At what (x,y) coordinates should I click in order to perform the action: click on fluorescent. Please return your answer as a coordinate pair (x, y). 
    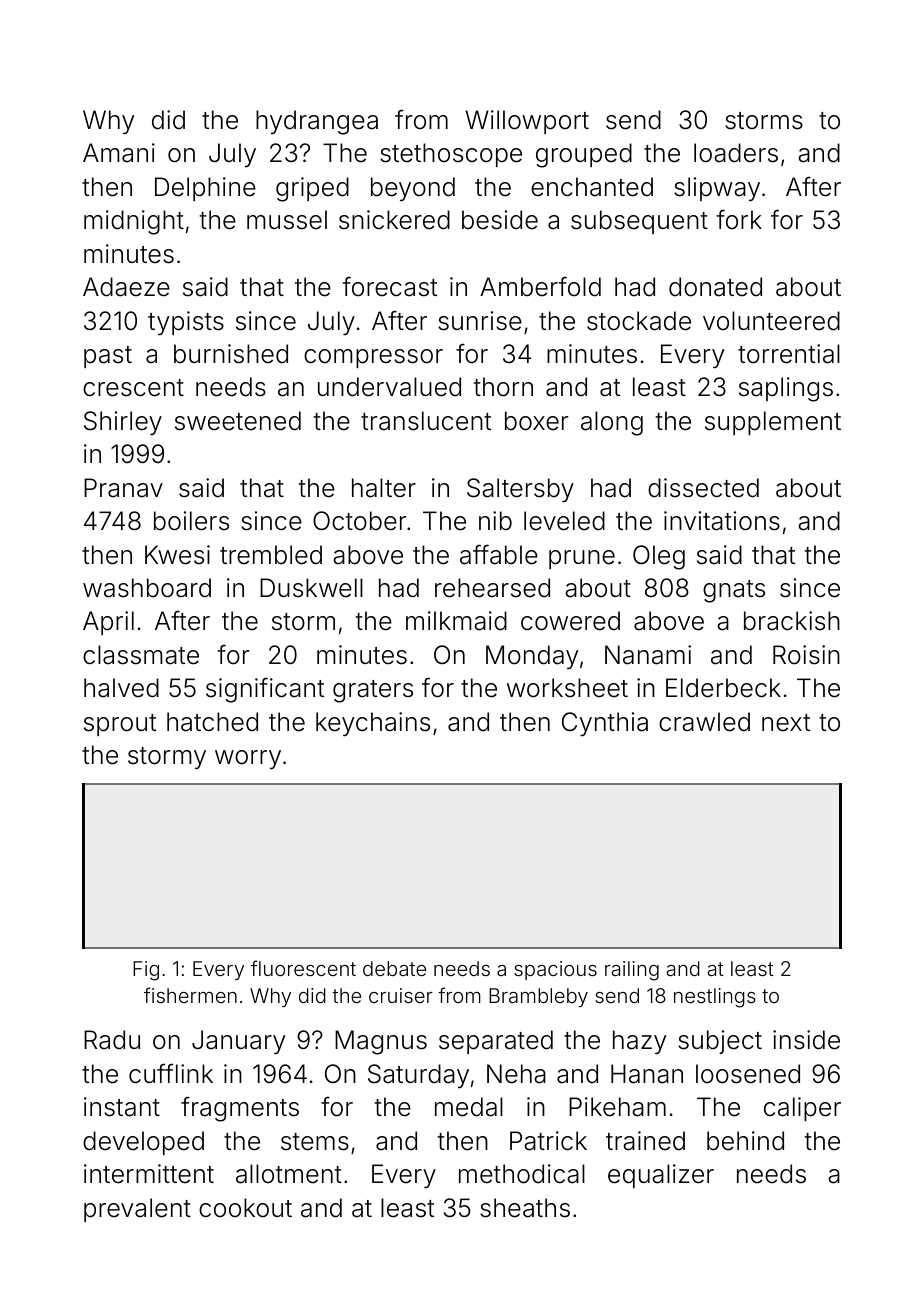
    Looking at the image, I should click on (303, 968).
